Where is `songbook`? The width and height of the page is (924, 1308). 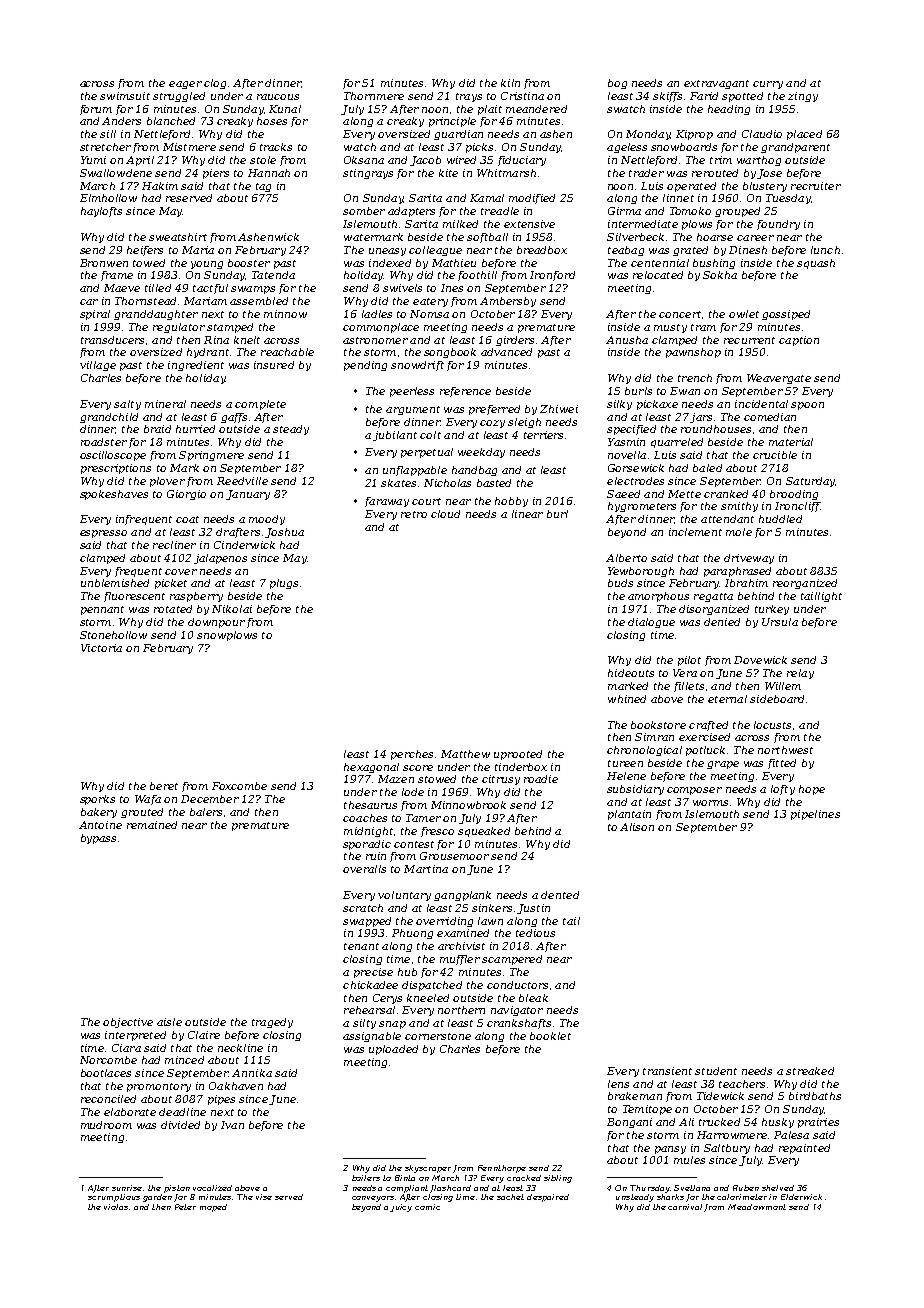 songbook is located at coordinates (450, 353).
